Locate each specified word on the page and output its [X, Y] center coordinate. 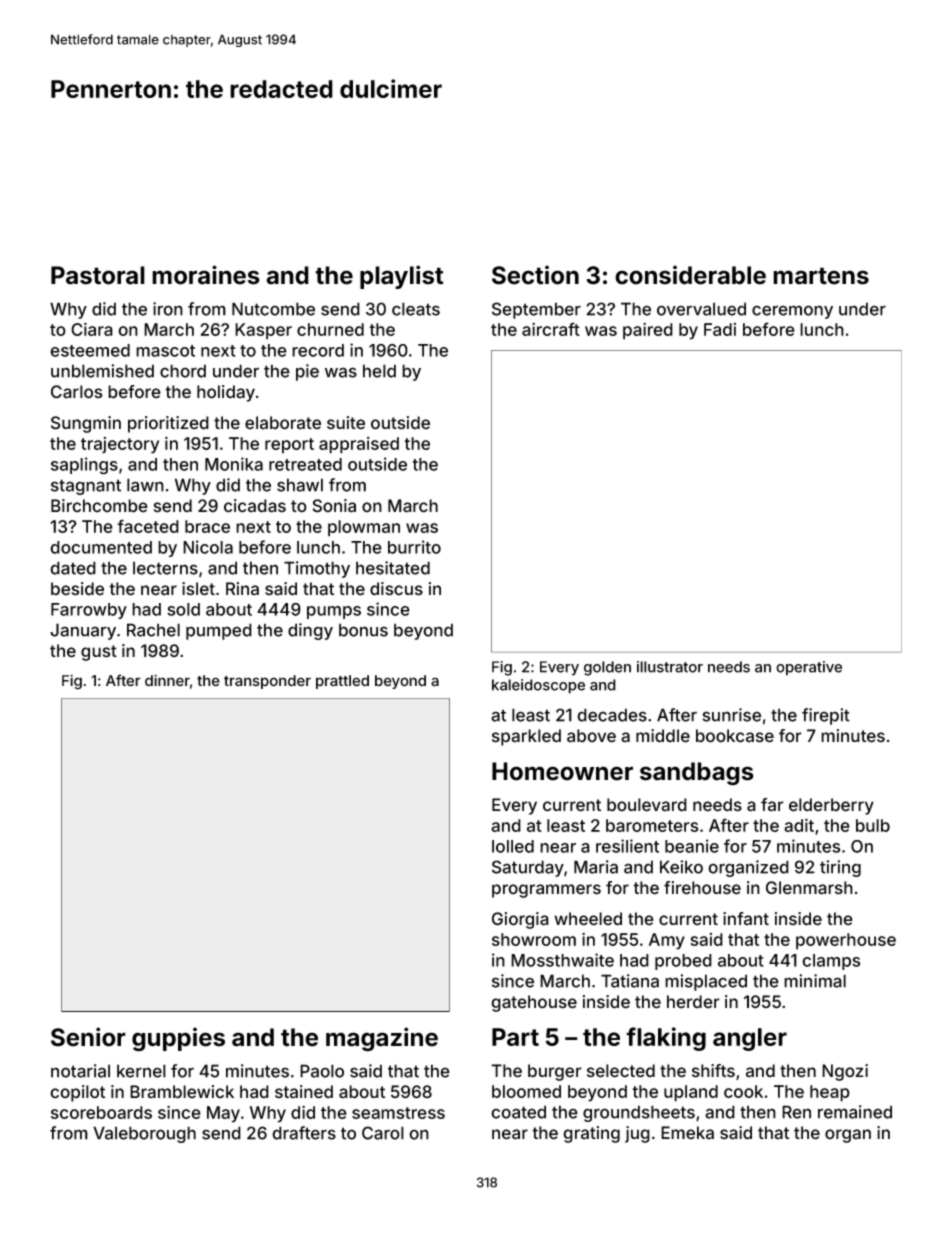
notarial [80, 1071]
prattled [342, 682]
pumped [219, 631]
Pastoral [98, 275]
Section [535, 275]
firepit [826, 716]
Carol [383, 1133]
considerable [690, 275]
